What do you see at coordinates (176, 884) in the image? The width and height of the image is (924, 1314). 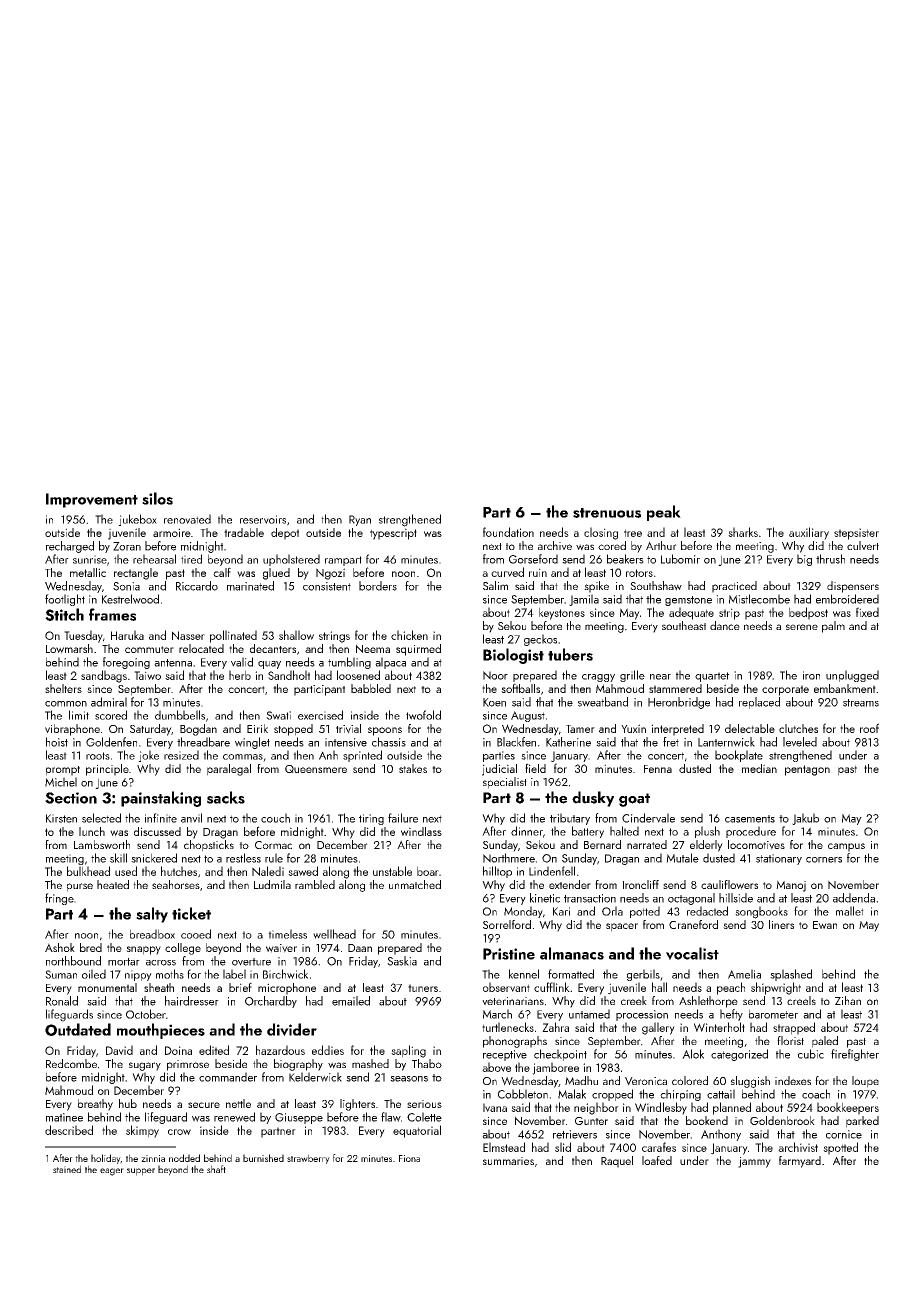 I see `seahorses` at bounding box center [176, 884].
